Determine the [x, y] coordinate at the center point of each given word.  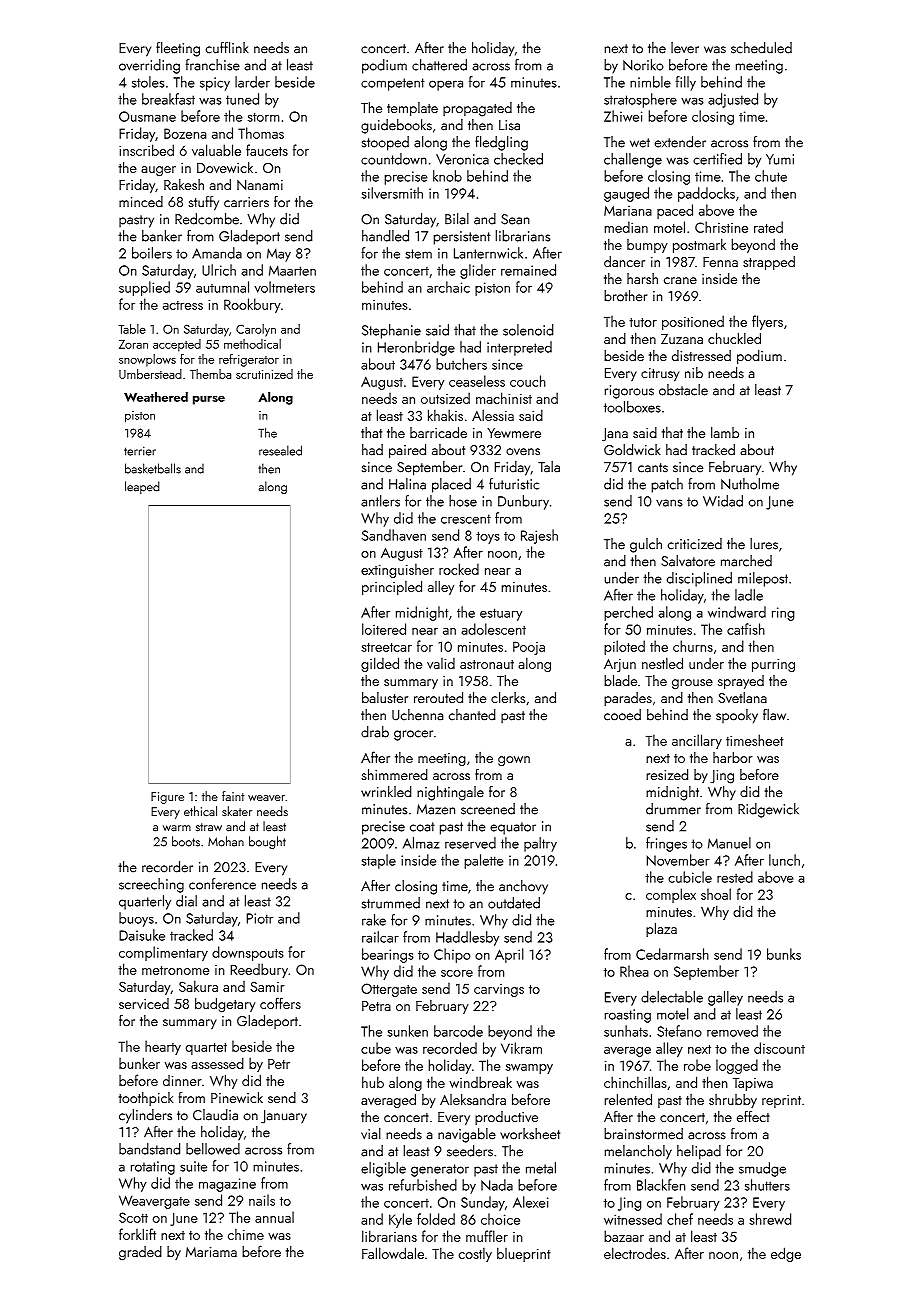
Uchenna [417, 715]
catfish [746, 629]
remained [528, 270]
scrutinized [264, 374]
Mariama [211, 1252]
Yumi [780, 159]
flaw [774, 715]
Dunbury [523, 502]
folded [436, 1219]
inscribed [146, 150]
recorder [167, 867]
